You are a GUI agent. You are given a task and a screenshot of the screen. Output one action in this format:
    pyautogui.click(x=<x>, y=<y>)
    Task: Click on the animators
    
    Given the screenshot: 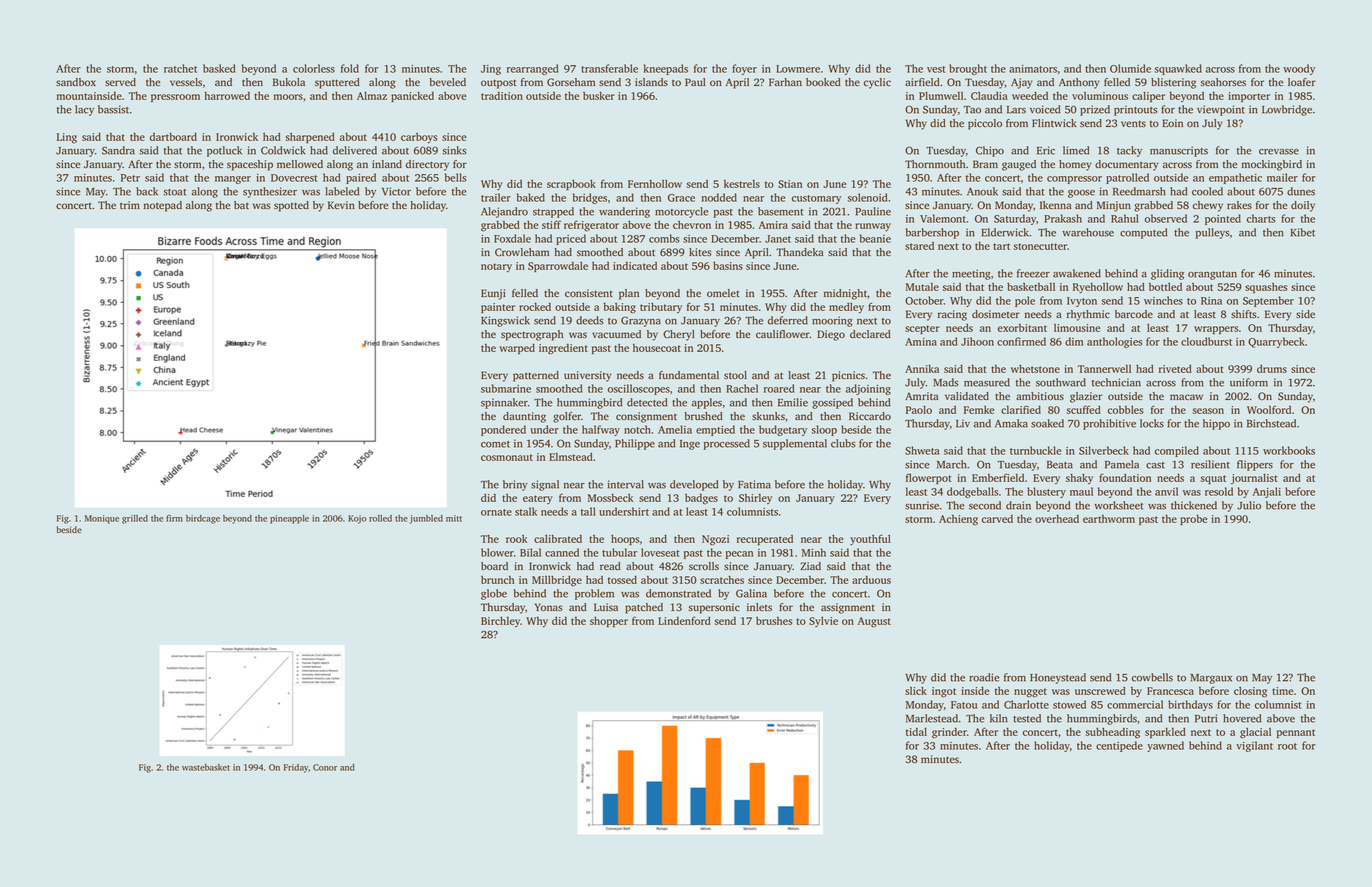 What is the action you would take?
    pyautogui.click(x=1033, y=69)
